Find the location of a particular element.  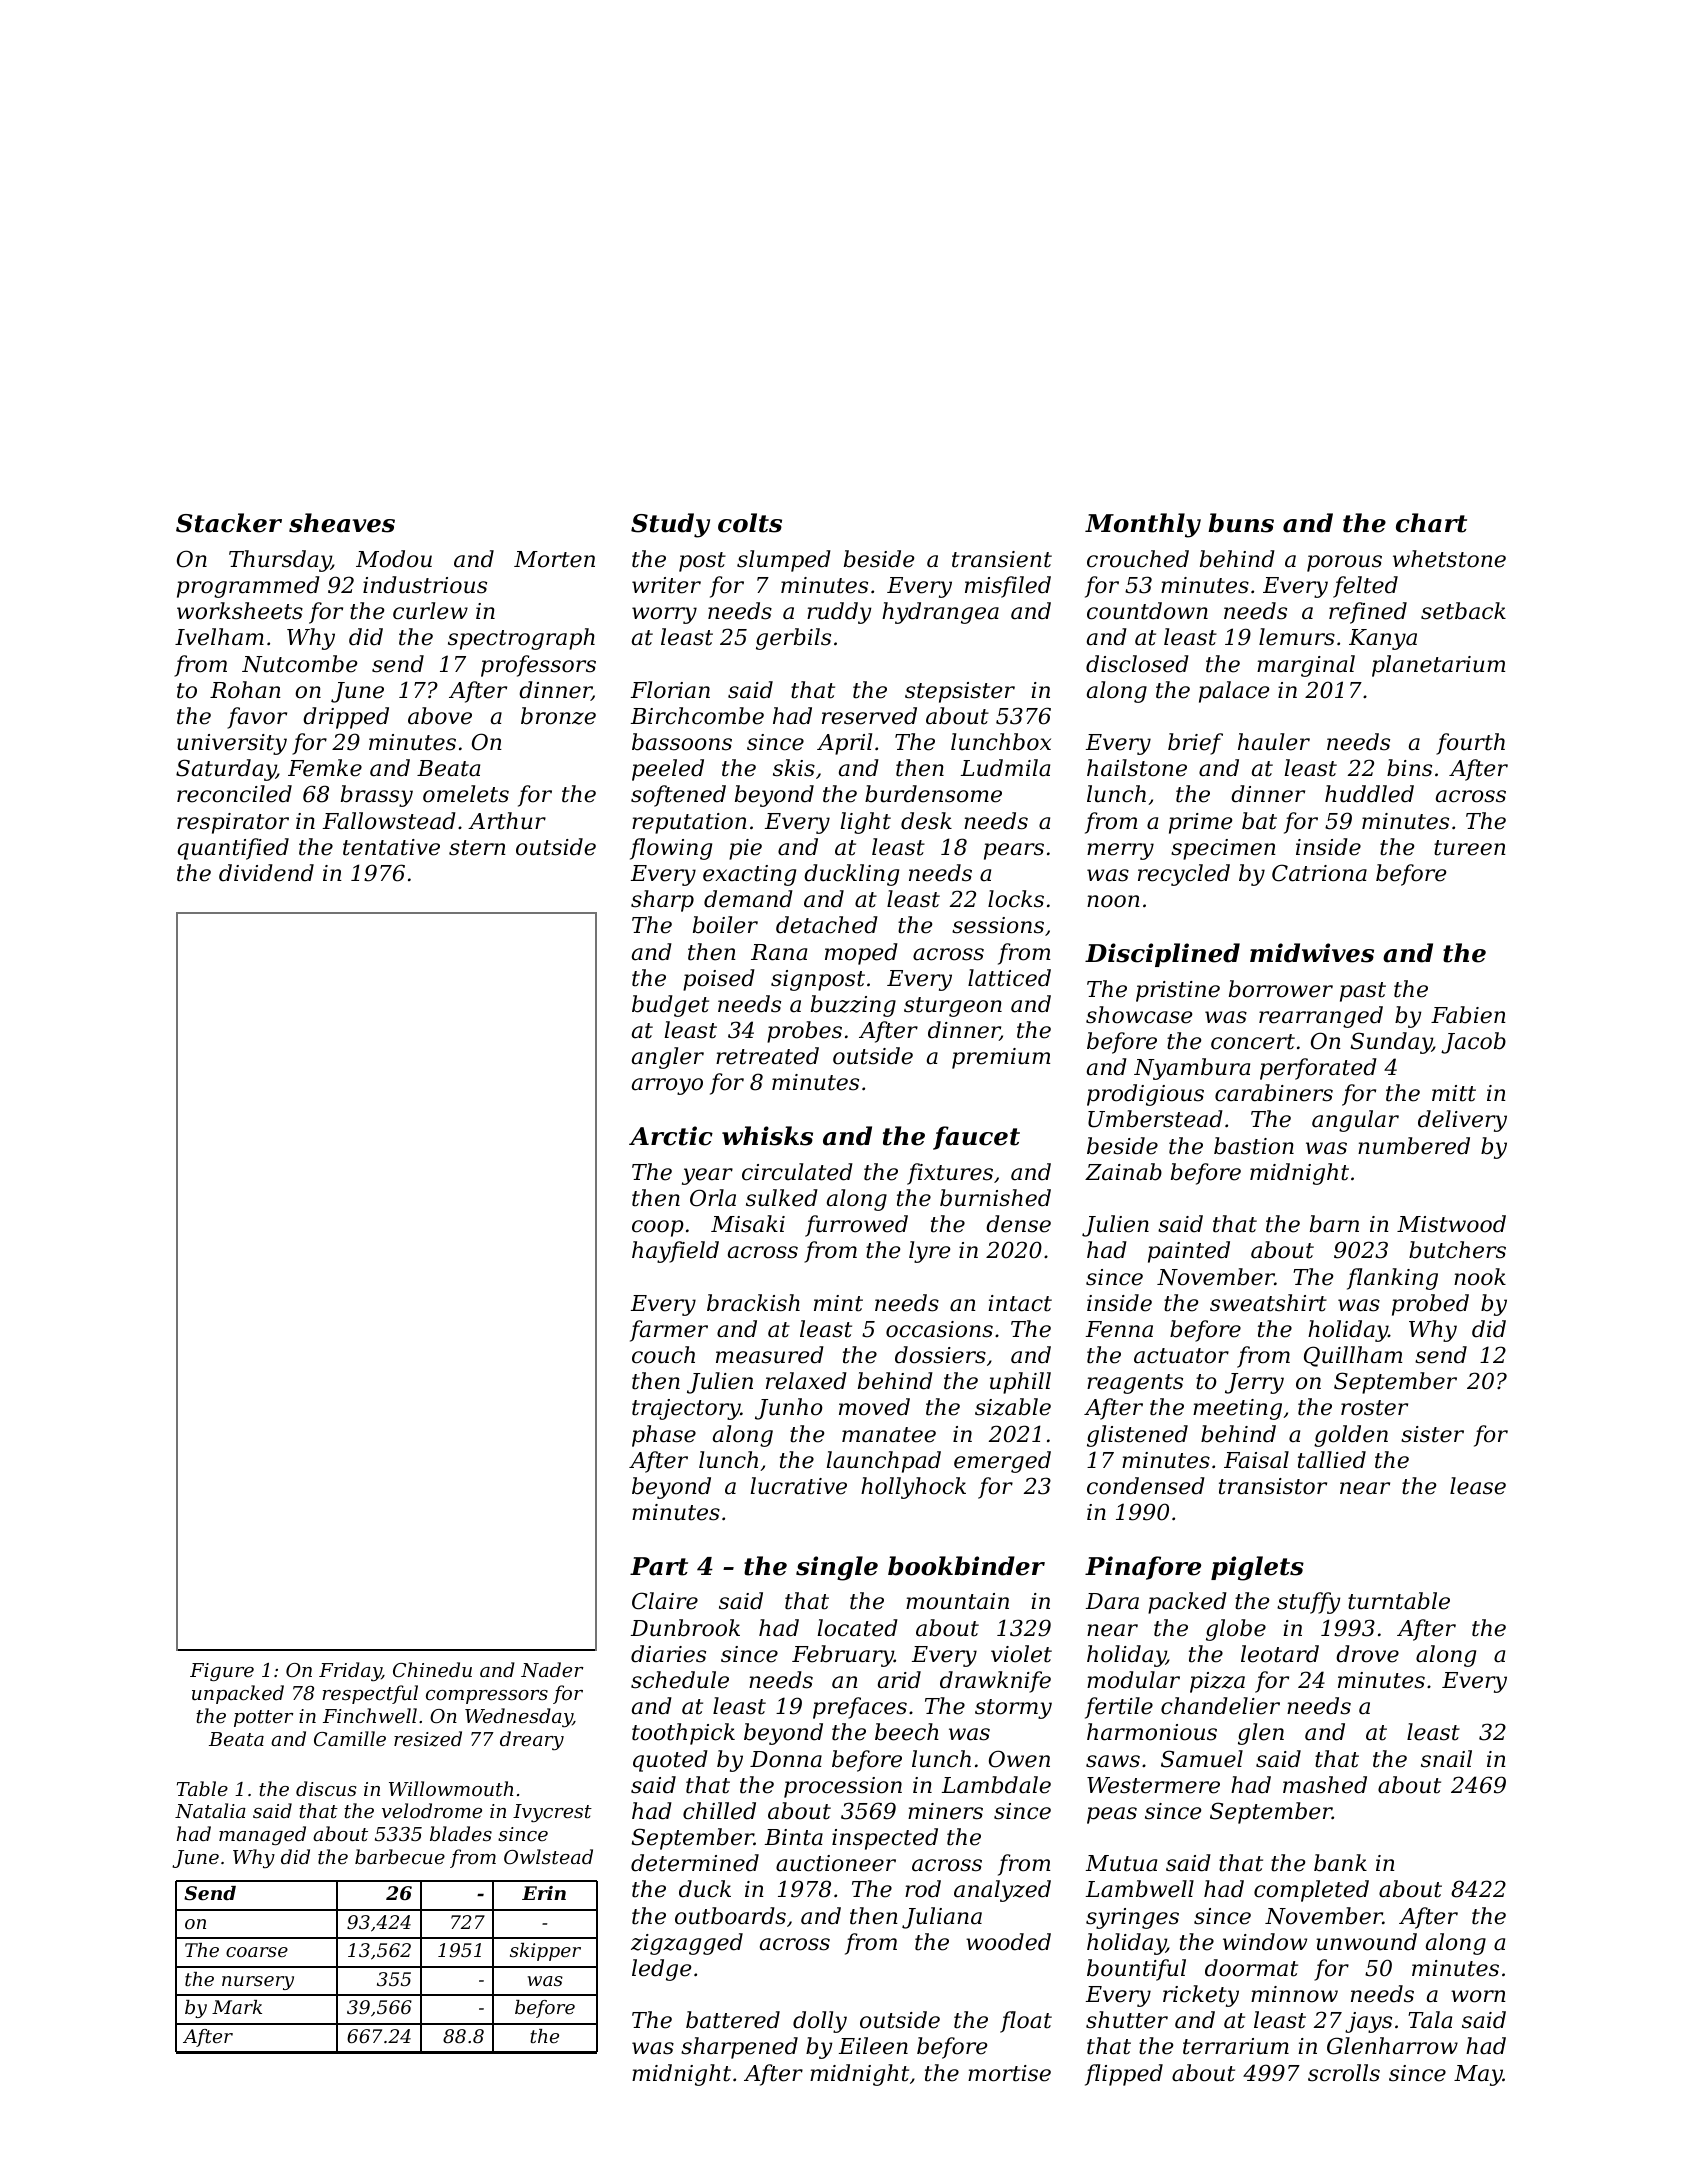

latticed is located at coordinates (1009, 978).
